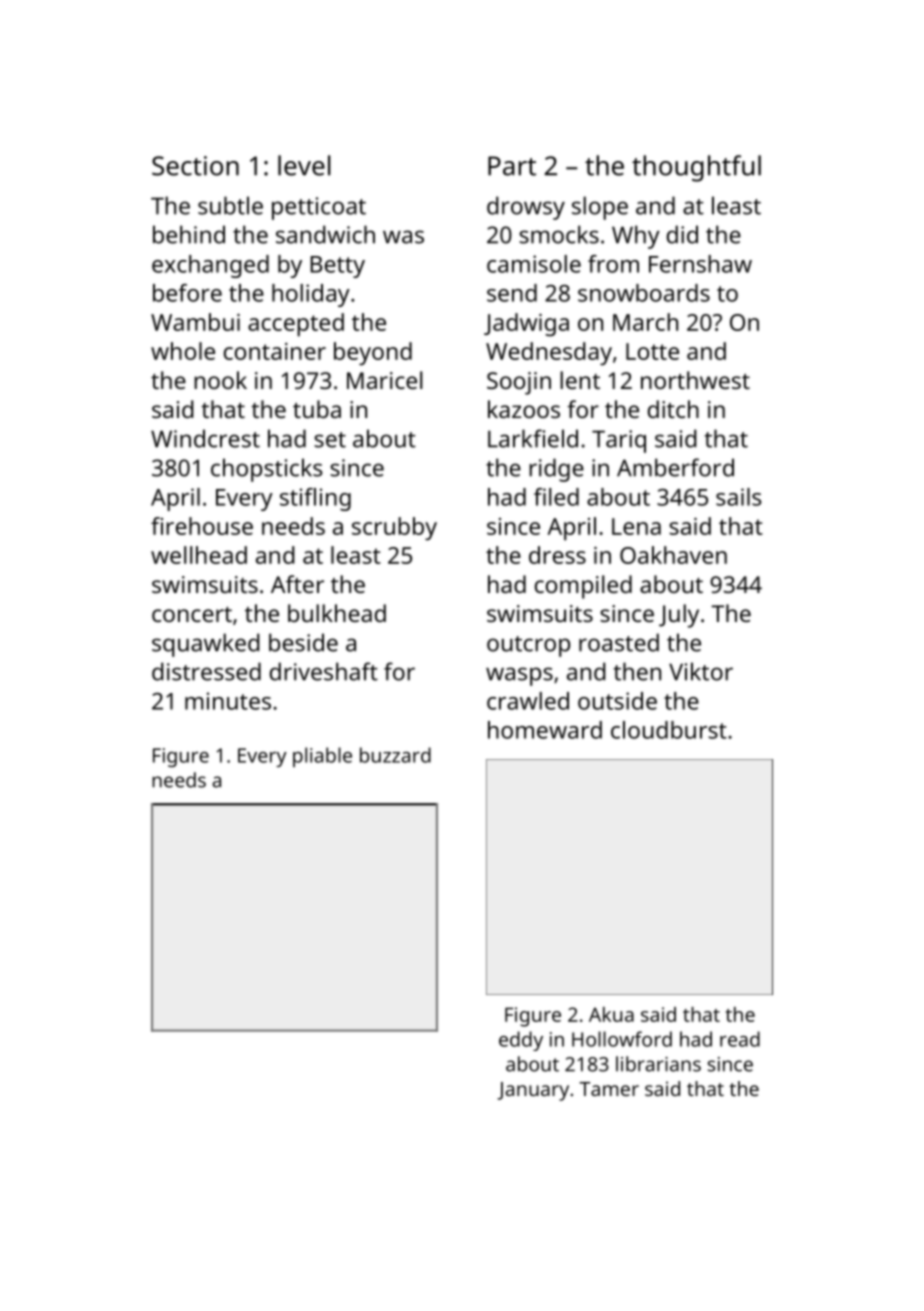 This screenshot has height=1311, width=924. Describe the element at coordinates (696, 168) in the screenshot. I see `thoughtful` at that location.
